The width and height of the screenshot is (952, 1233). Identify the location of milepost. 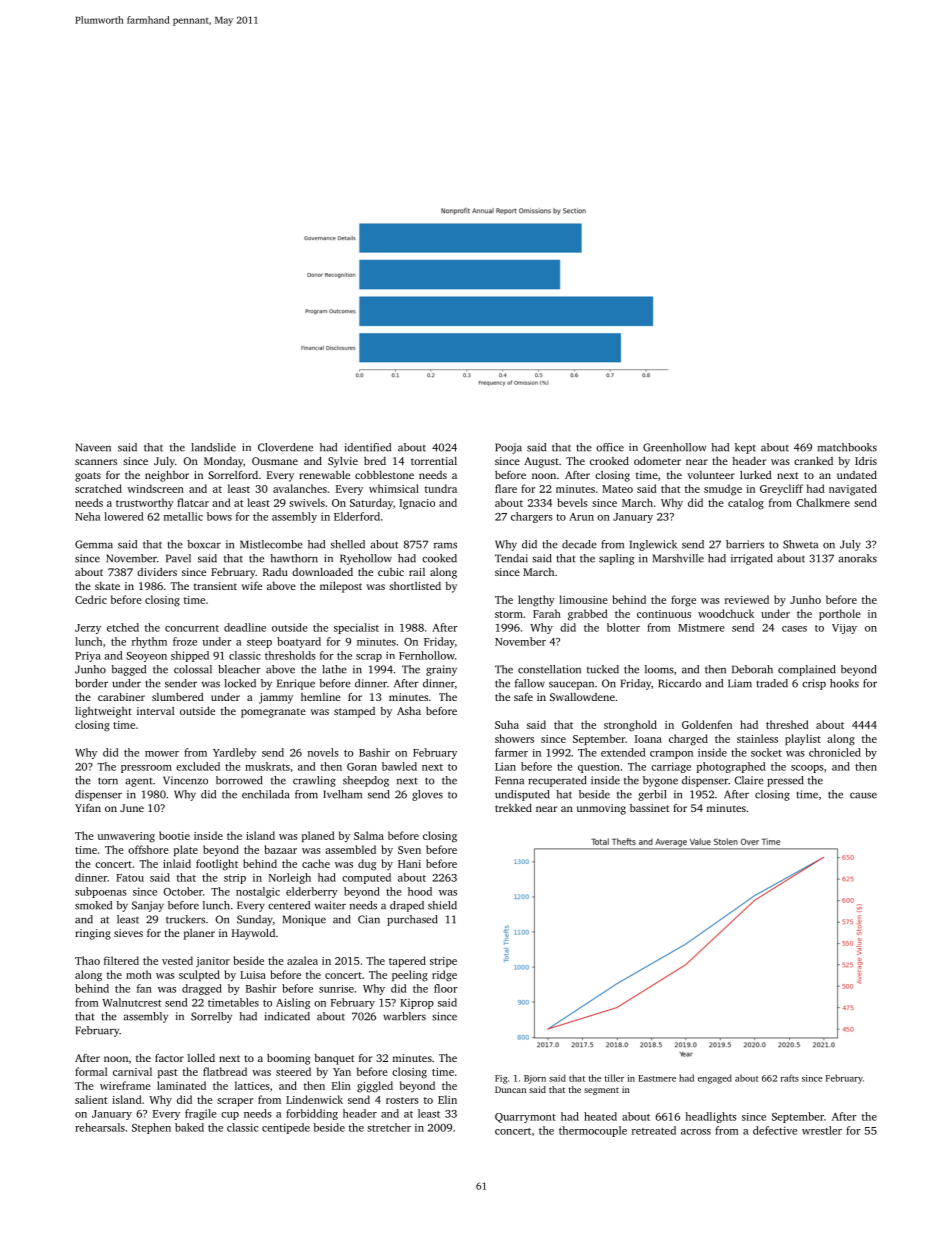
(341, 587).
